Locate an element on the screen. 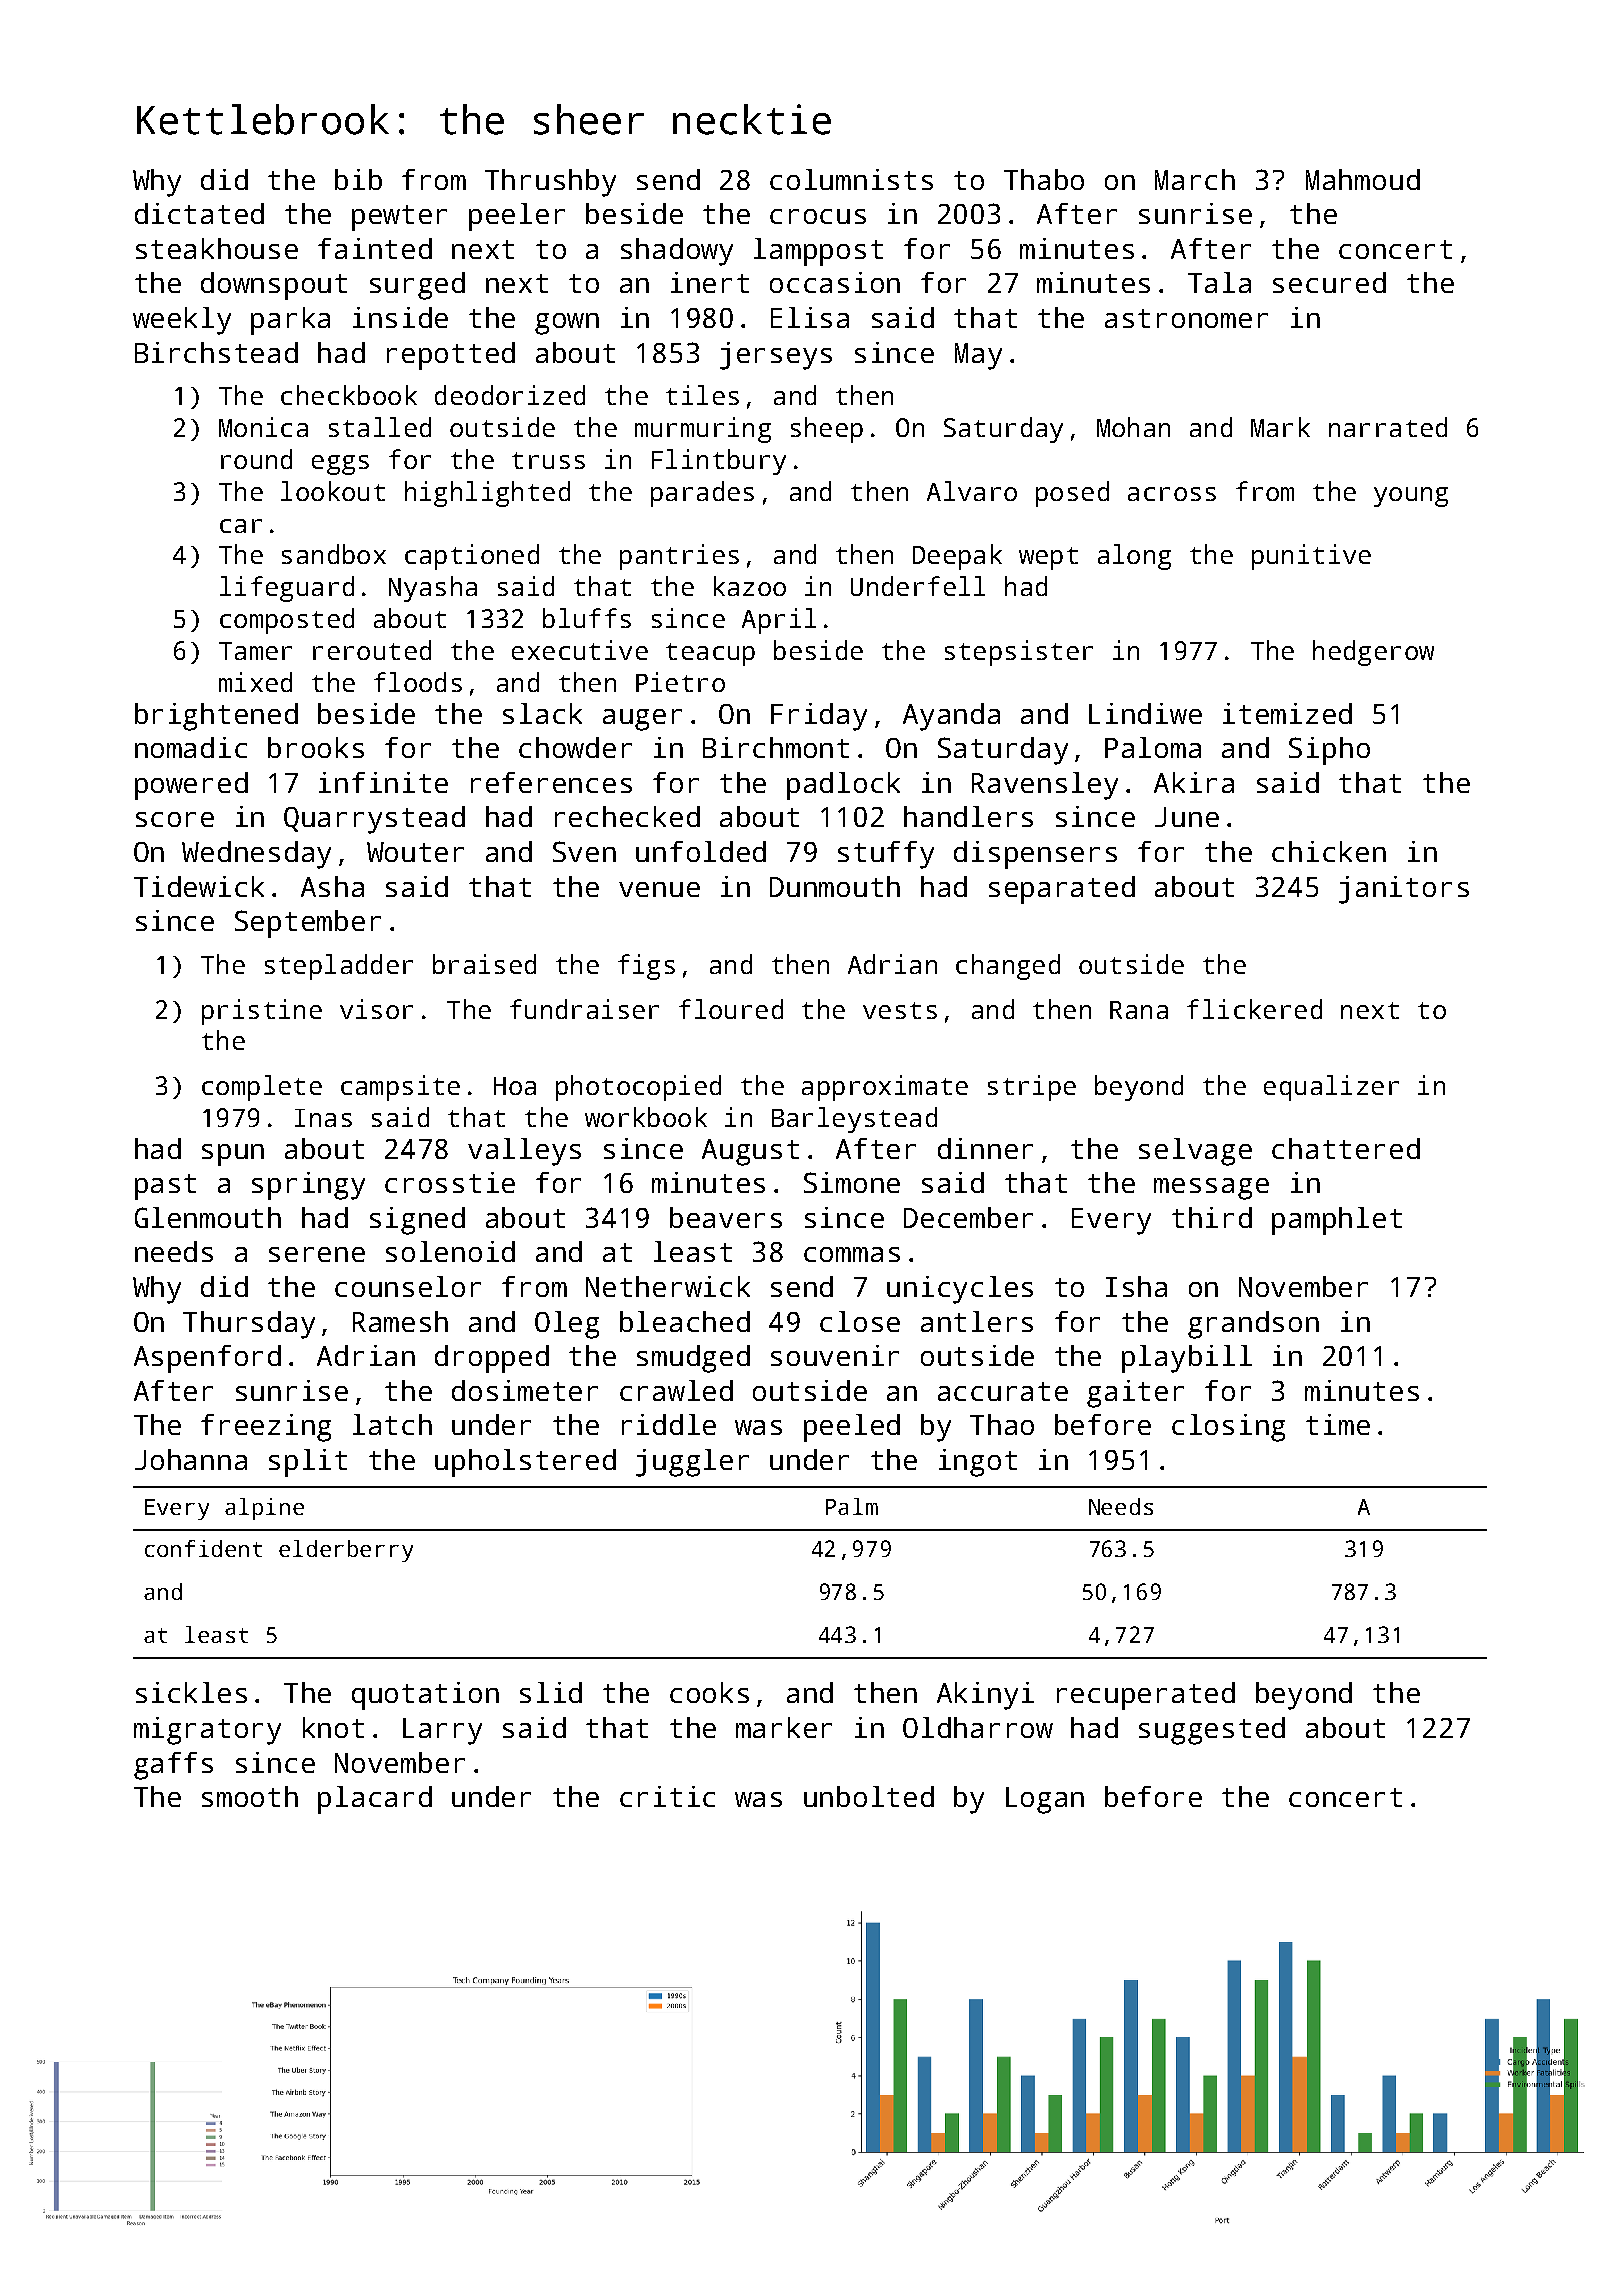  bib is located at coordinates (358, 179).
